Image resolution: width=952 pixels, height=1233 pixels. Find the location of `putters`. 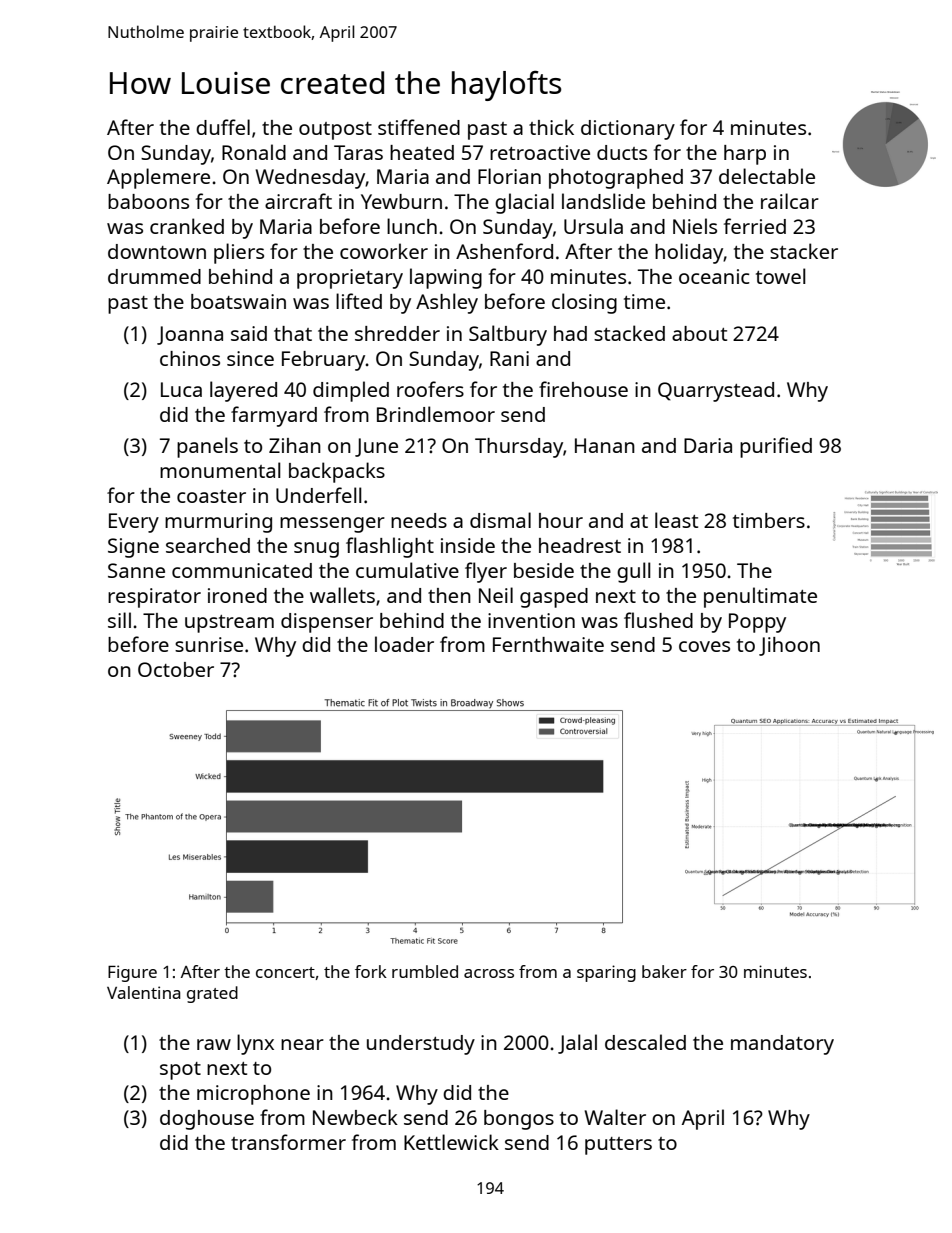

putters is located at coordinates (618, 1146).
